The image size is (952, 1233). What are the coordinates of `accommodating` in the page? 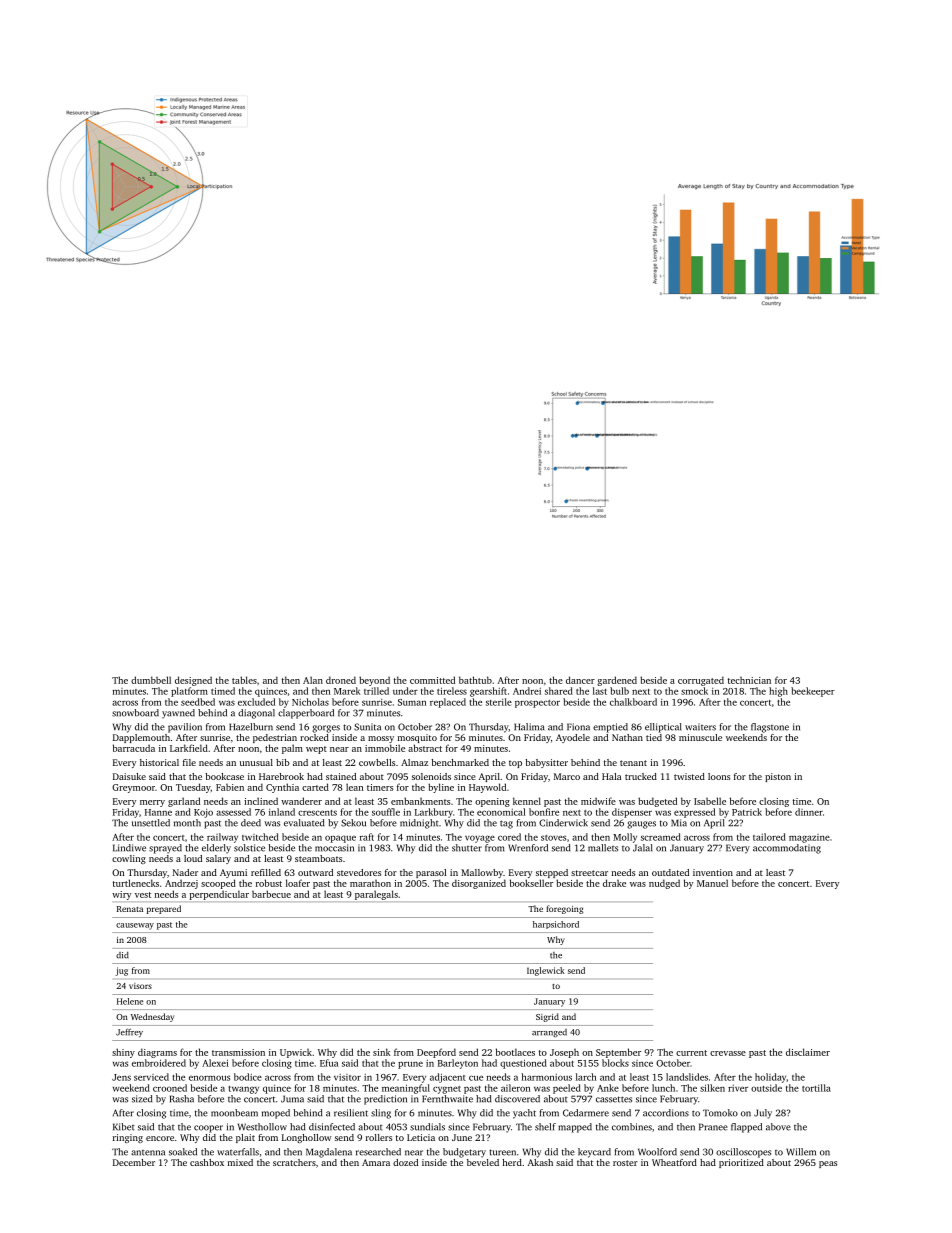 It's located at (787, 849).
